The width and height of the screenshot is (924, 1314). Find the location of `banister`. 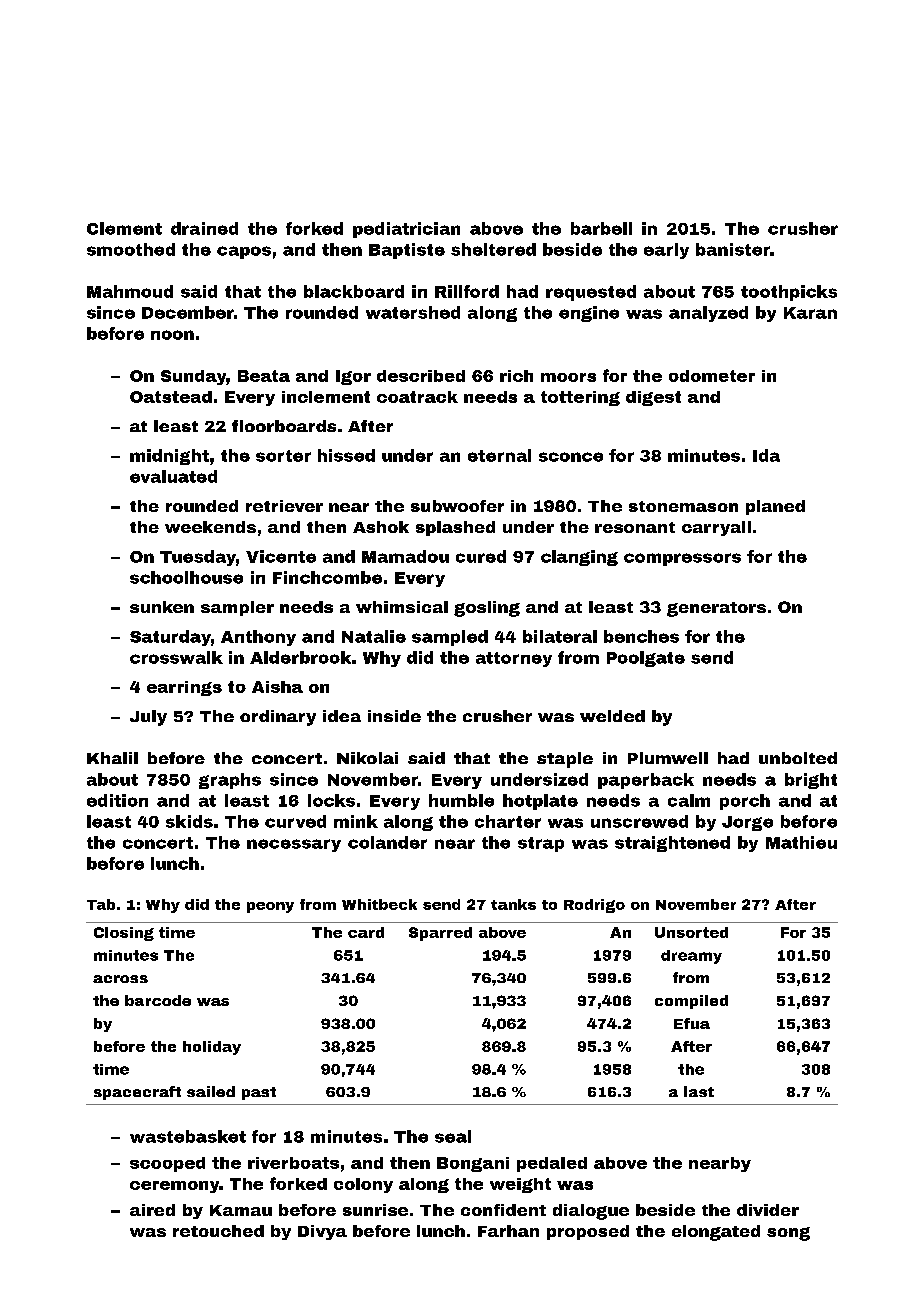

banister is located at coordinates (733, 249).
